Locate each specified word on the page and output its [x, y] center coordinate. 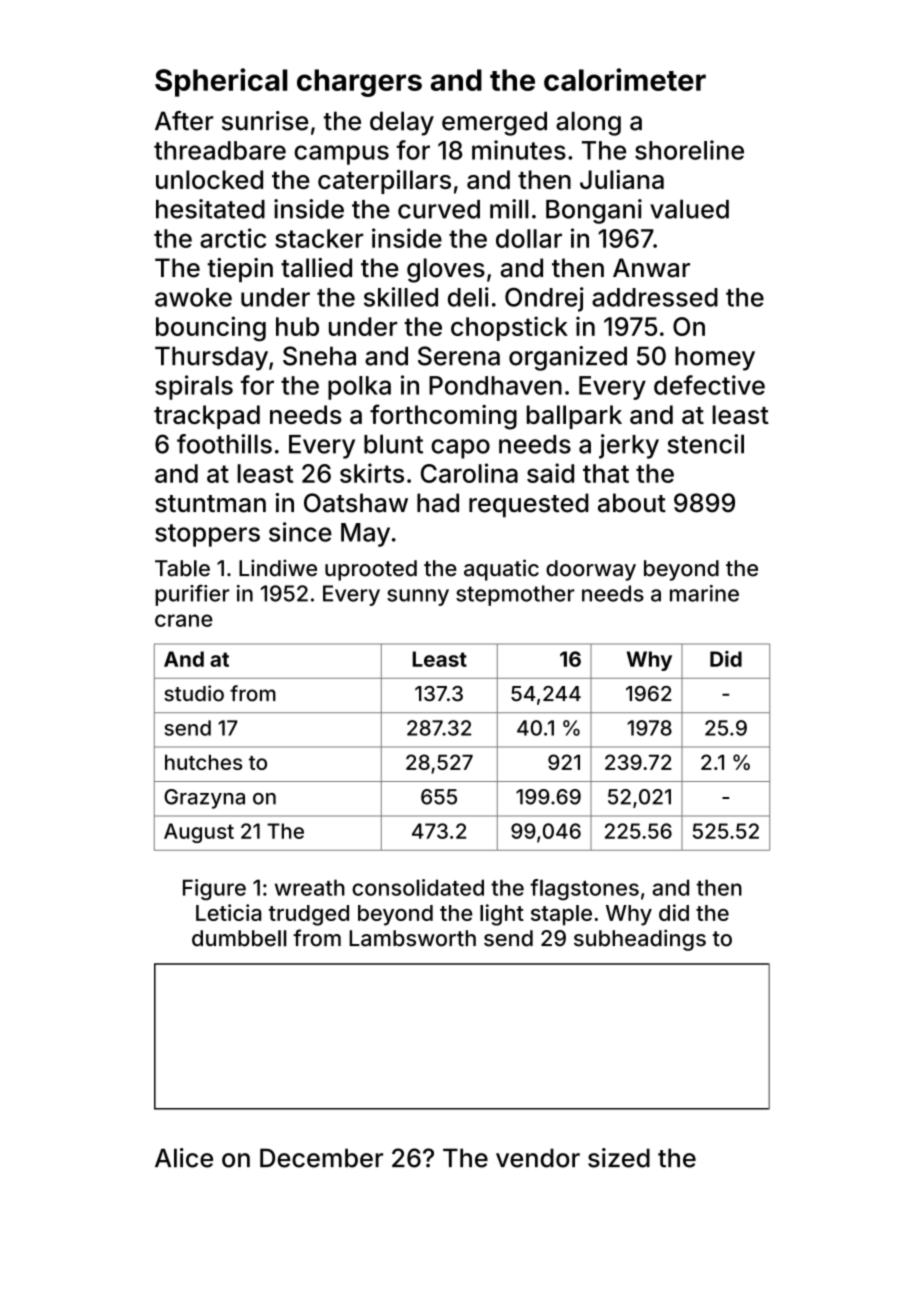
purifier [192, 595]
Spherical [221, 82]
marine [704, 593]
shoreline [689, 150]
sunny [418, 597]
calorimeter [625, 79]
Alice [184, 1158]
